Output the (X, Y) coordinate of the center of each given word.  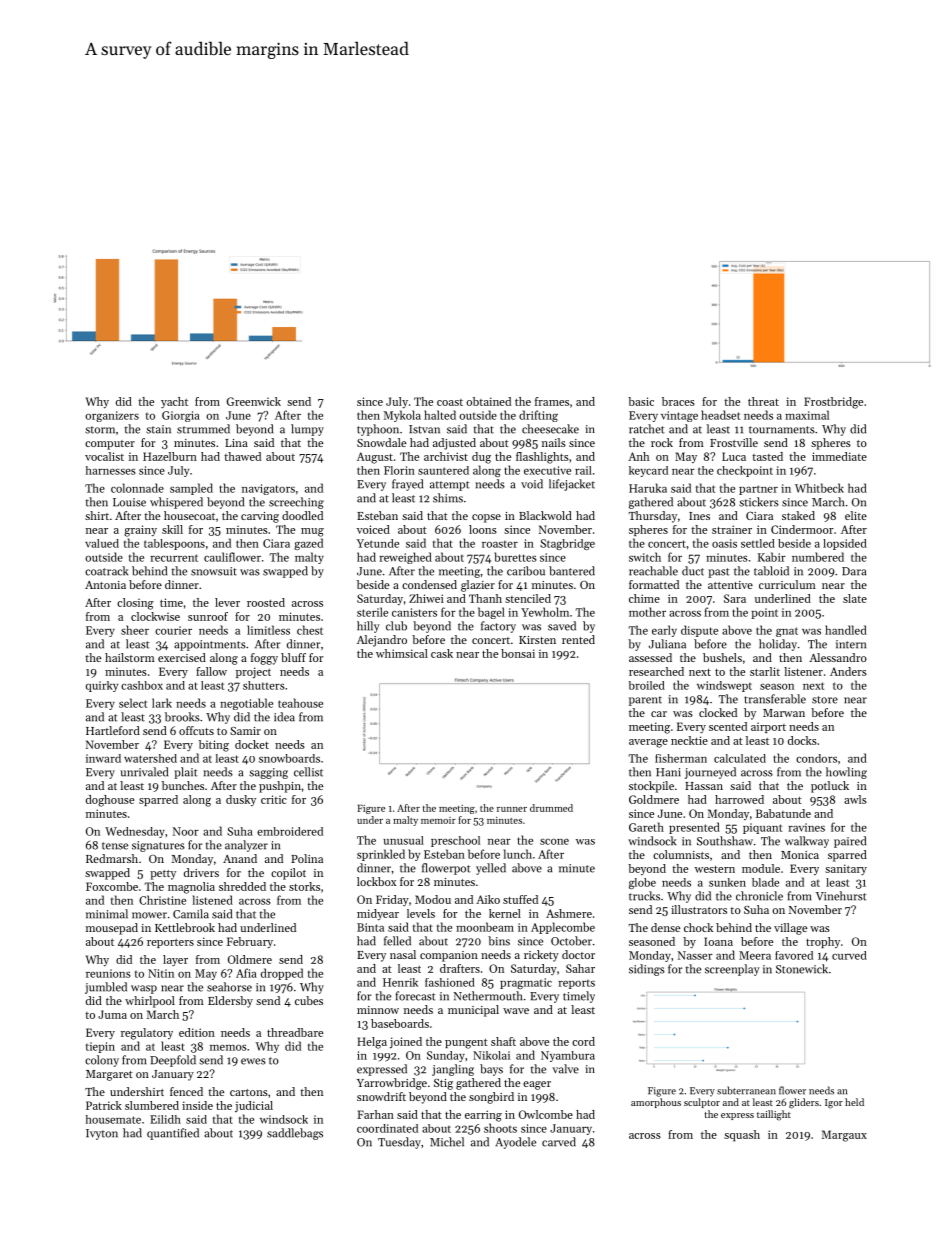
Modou (433, 899)
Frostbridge (833, 403)
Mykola (402, 416)
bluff (293, 657)
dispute (699, 631)
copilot (288, 874)
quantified (173, 1134)
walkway (807, 842)
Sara (735, 598)
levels (421, 913)
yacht (174, 403)
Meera (755, 955)
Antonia (105, 585)
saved (562, 626)
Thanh (485, 598)
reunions (108, 973)
